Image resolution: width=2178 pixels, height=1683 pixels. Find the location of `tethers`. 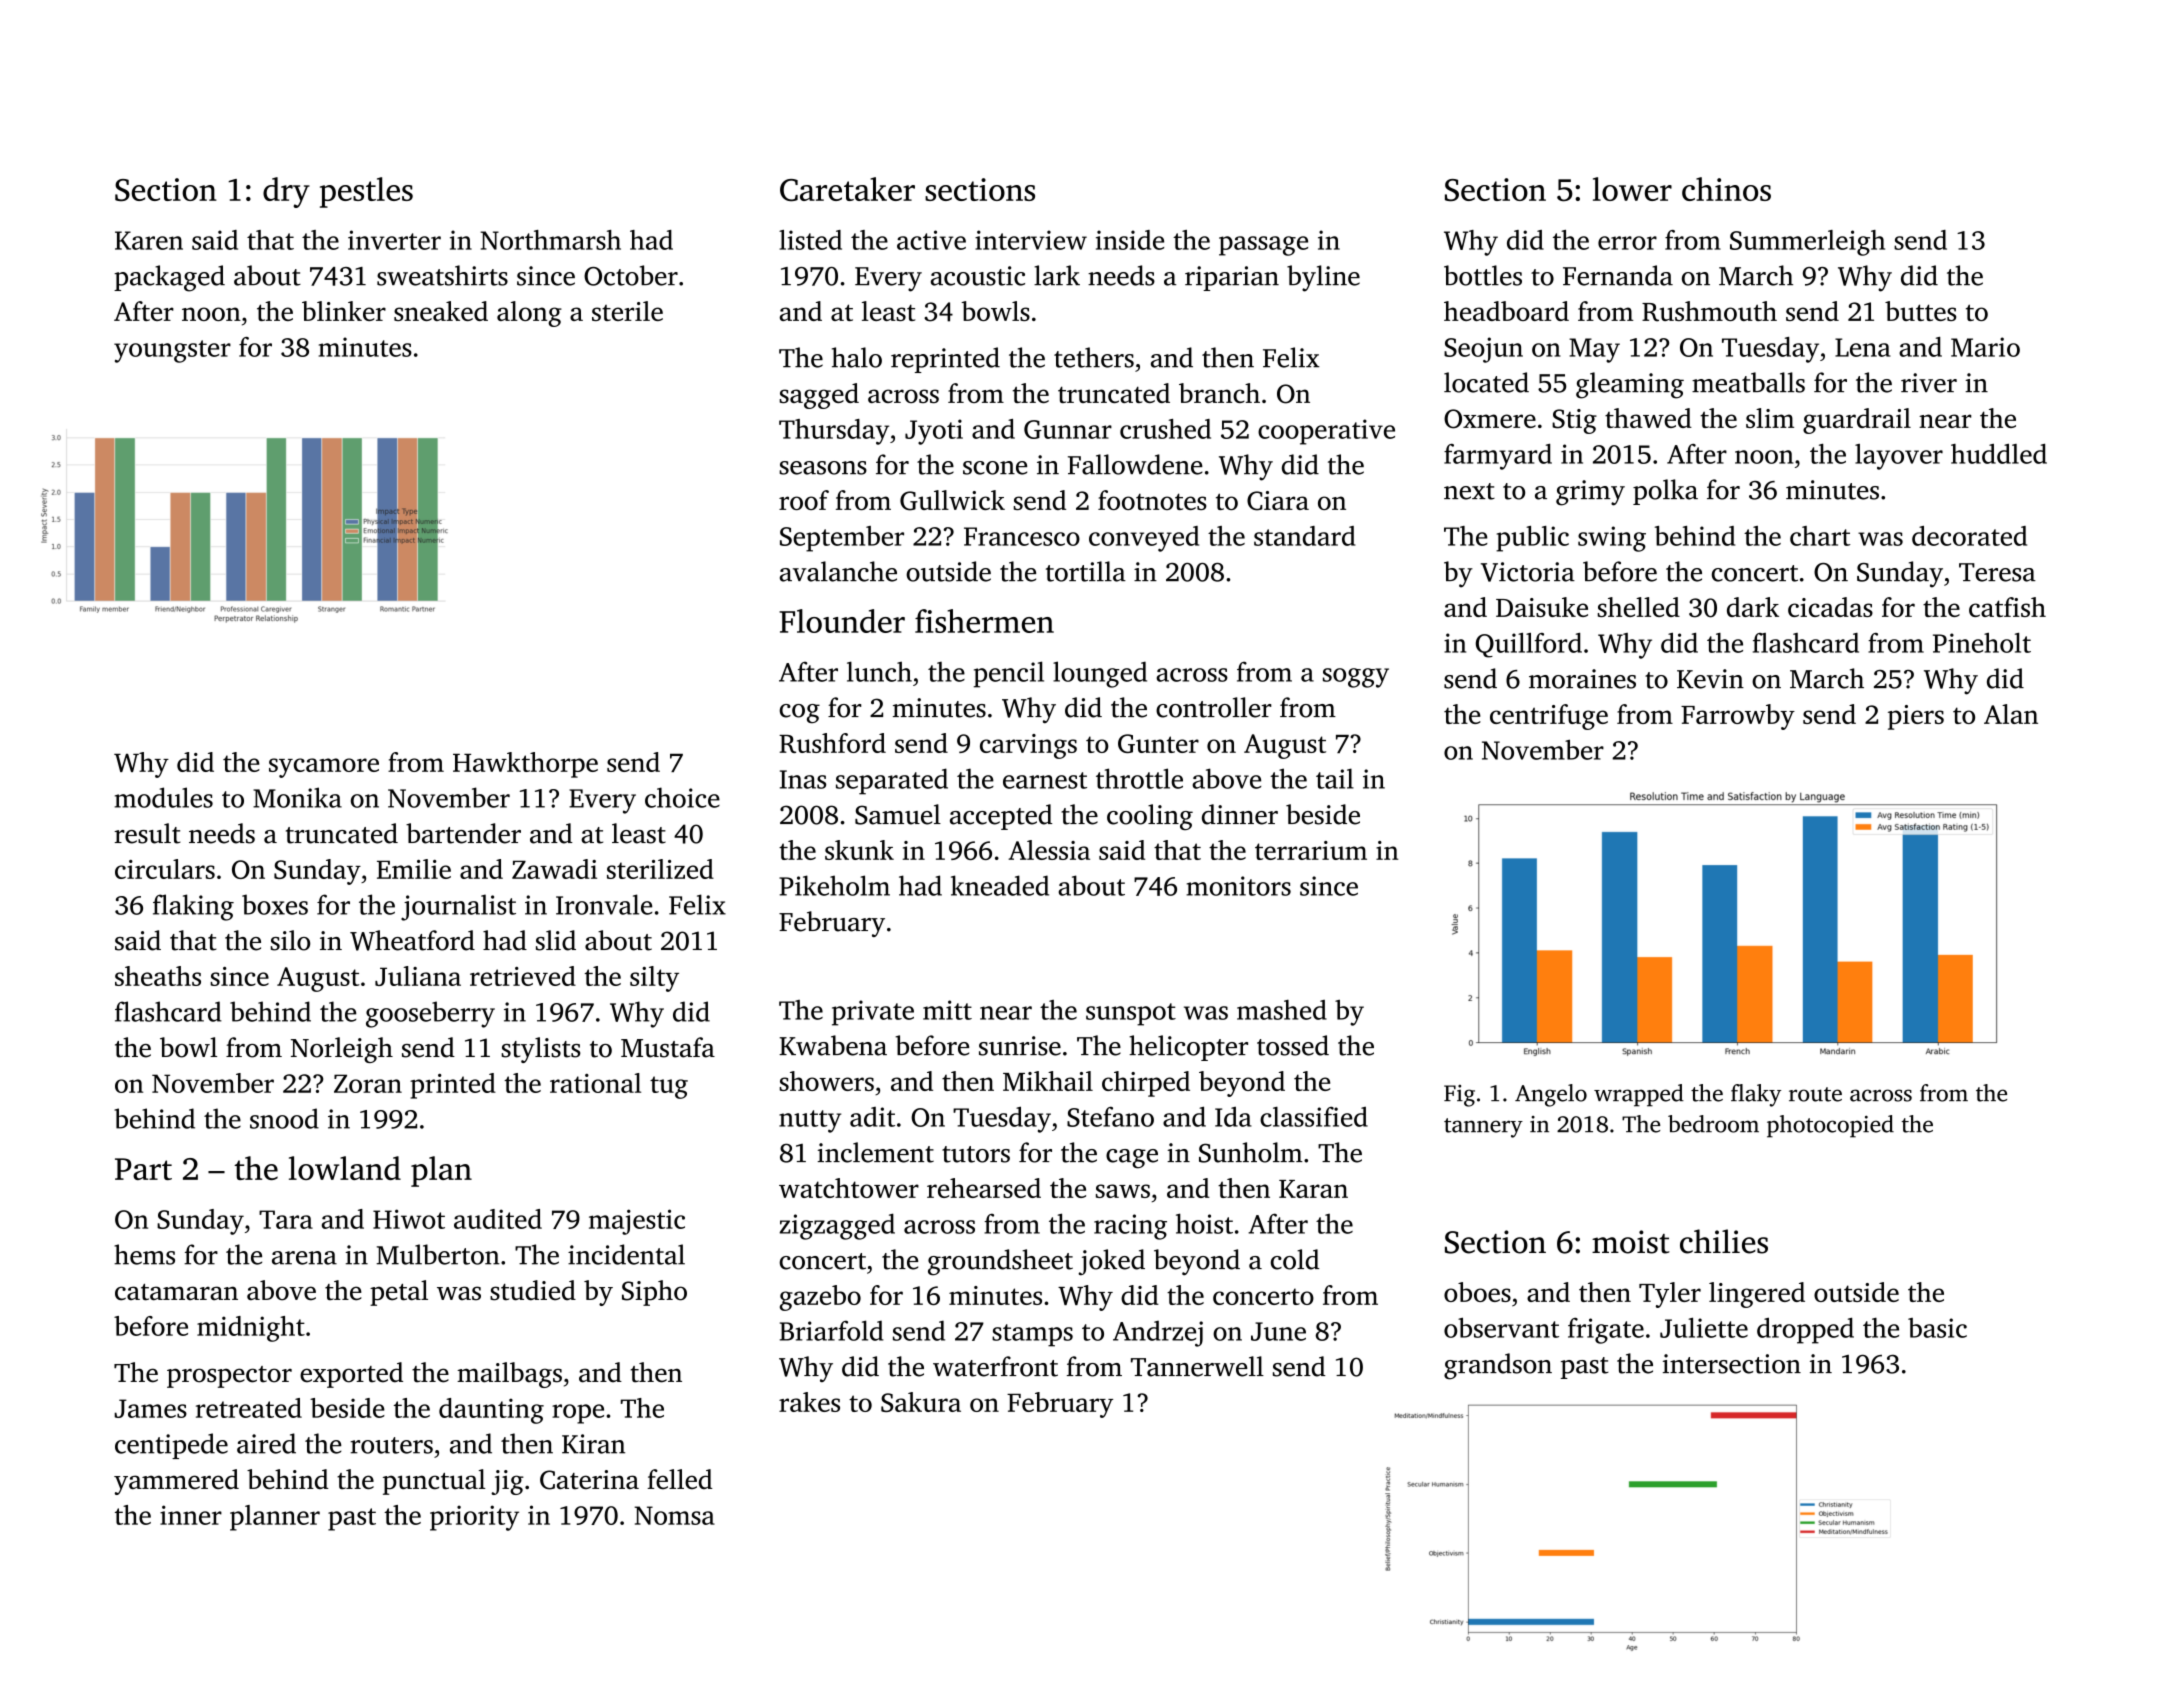

tethers is located at coordinates (1094, 357).
